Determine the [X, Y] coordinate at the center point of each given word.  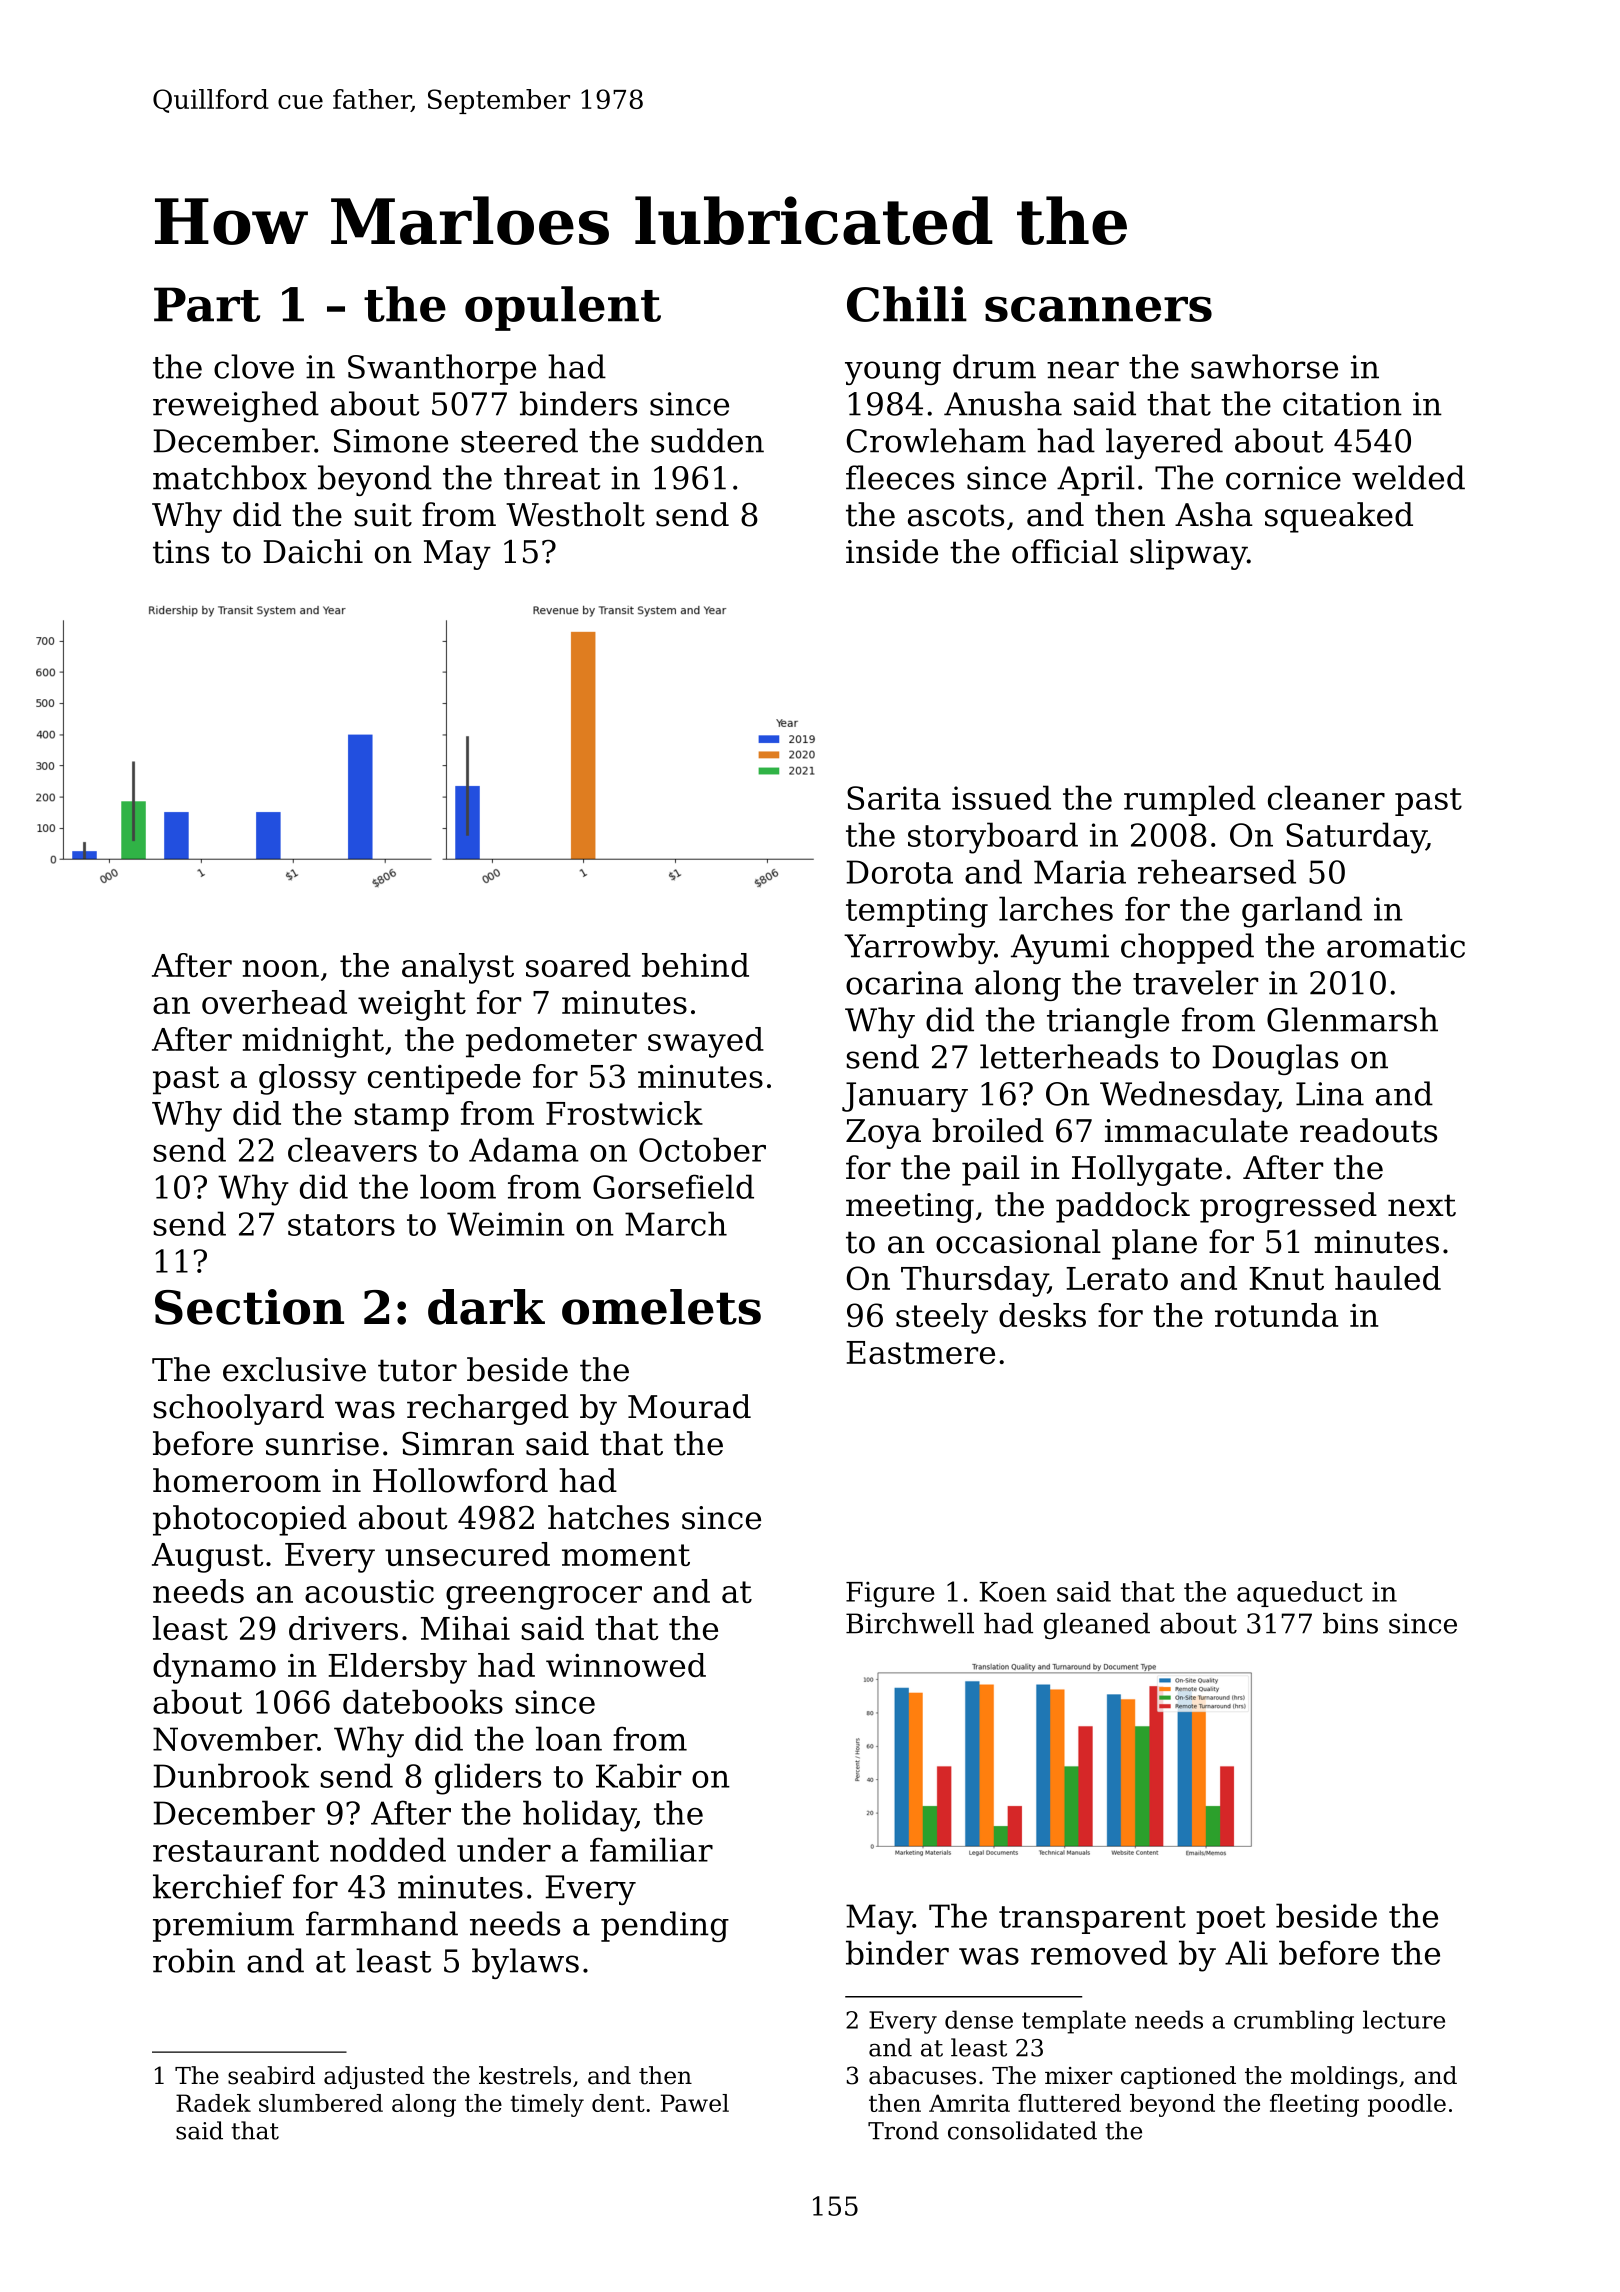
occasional [1018, 1241]
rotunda [1276, 1315]
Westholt [575, 514]
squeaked [1339, 517]
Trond [903, 2130]
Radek [213, 2103]
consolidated [1022, 2130]
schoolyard [239, 1409]
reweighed [236, 406]
